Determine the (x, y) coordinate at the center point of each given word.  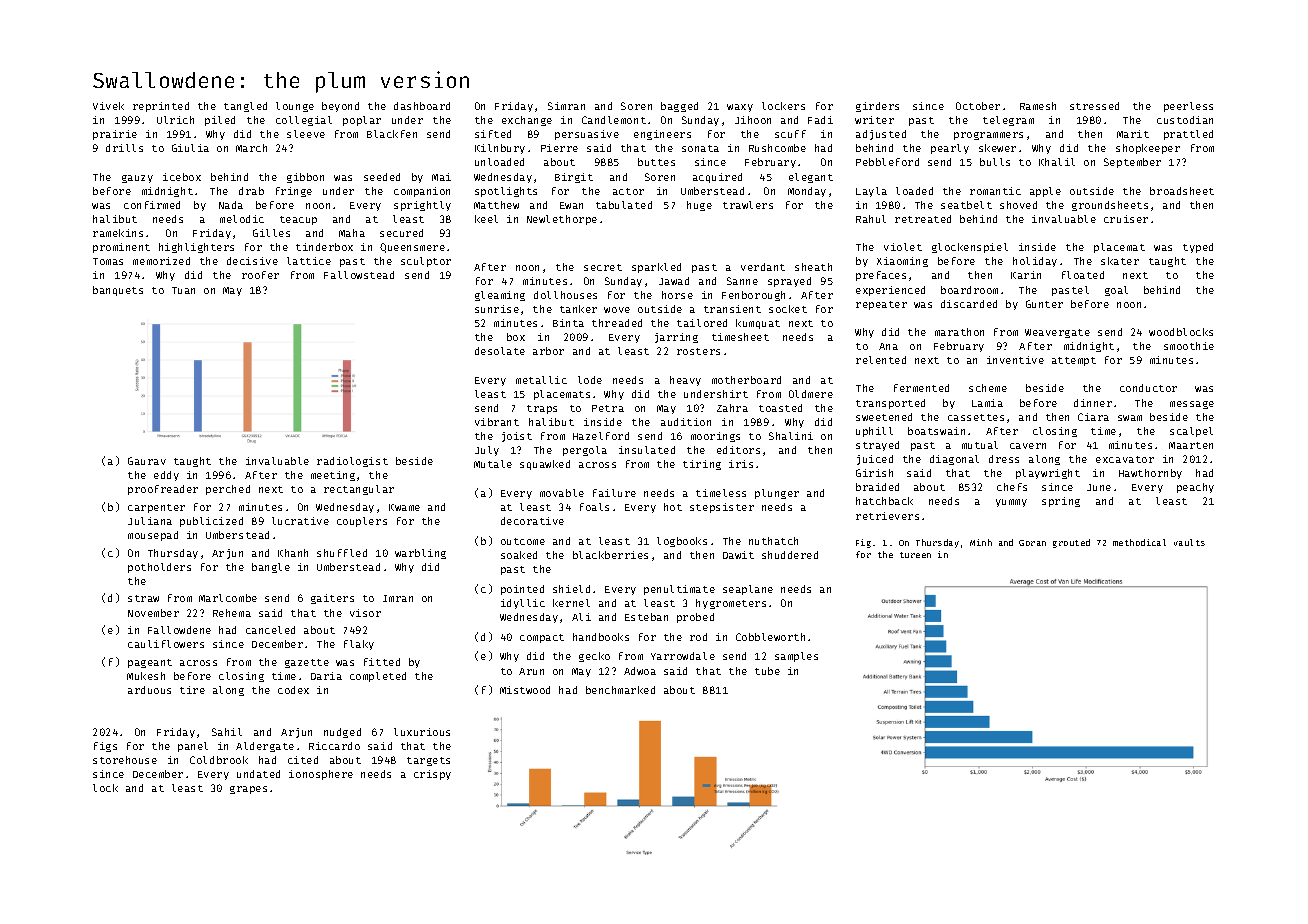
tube (767, 671)
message (1192, 405)
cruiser (1126, 219)
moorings (715, 437)
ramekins (118, 233)
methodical (1139, 542)
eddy (166, 476)
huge (699, 206)
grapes (248, 790)
